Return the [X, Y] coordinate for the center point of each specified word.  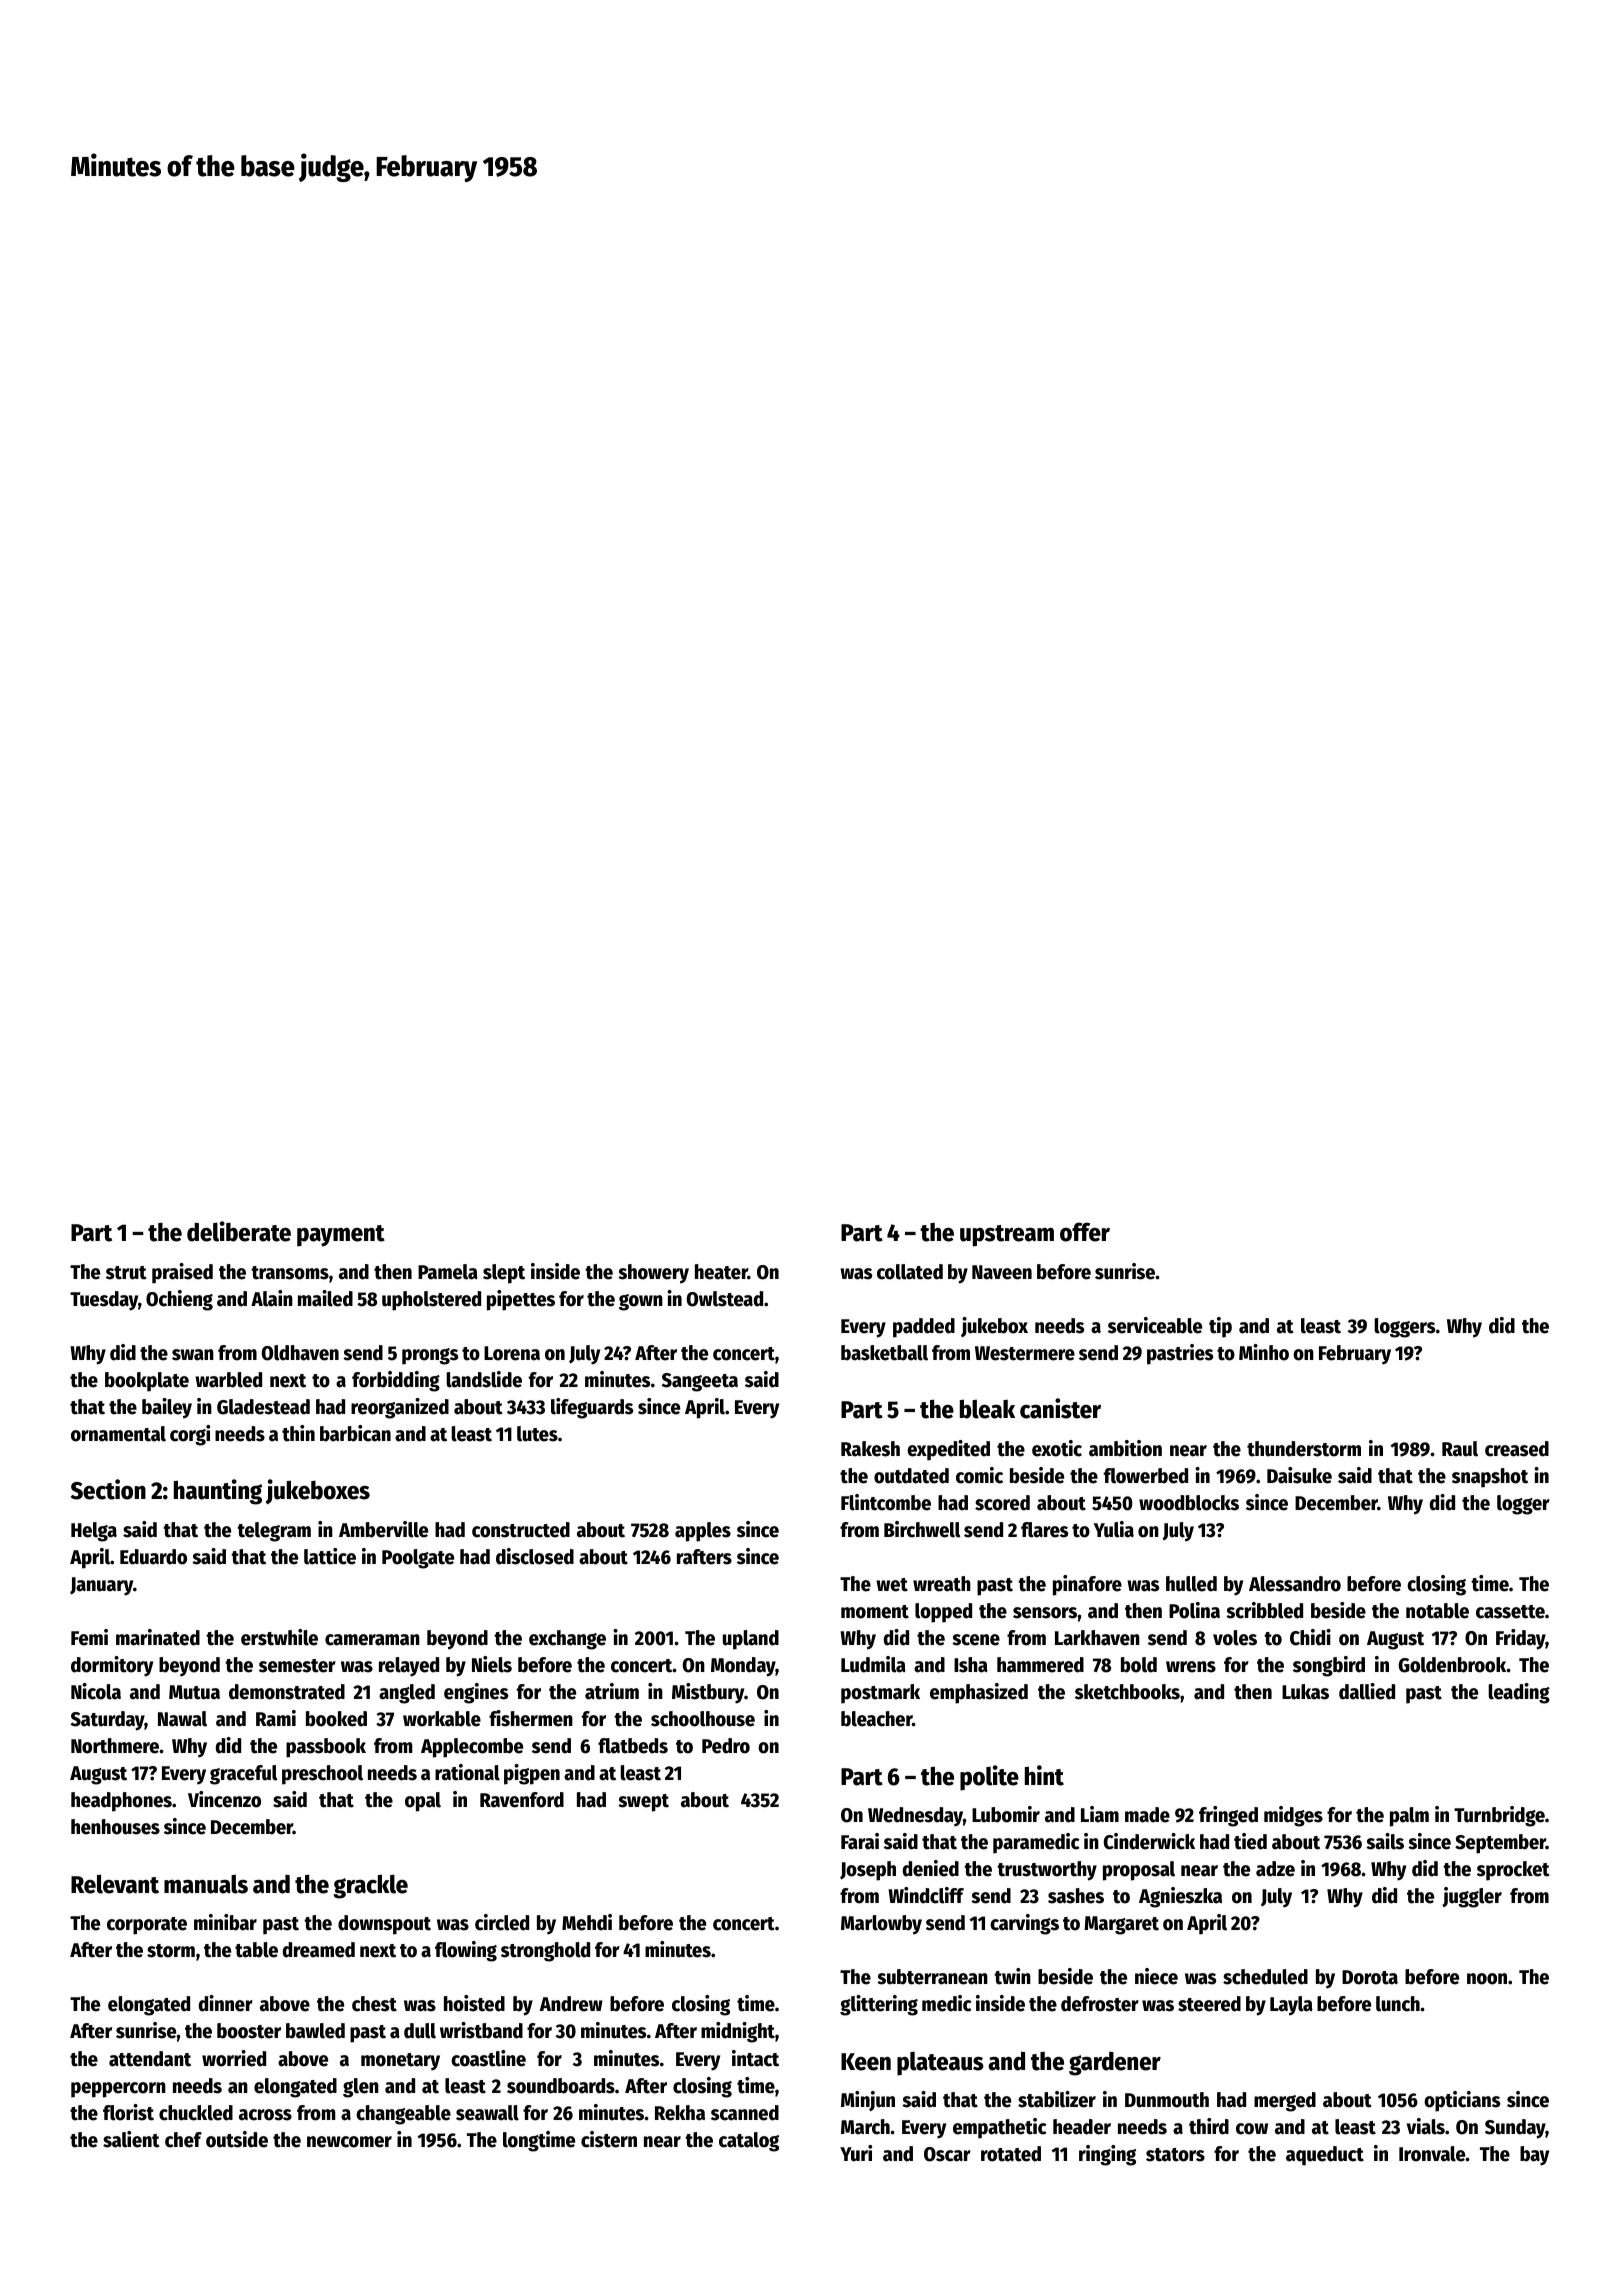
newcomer [349, 2142]
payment [341, 1236]
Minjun [868, 2101]
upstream [1007, 1236]
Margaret [1121, 1925]
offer [1085, 1232]
